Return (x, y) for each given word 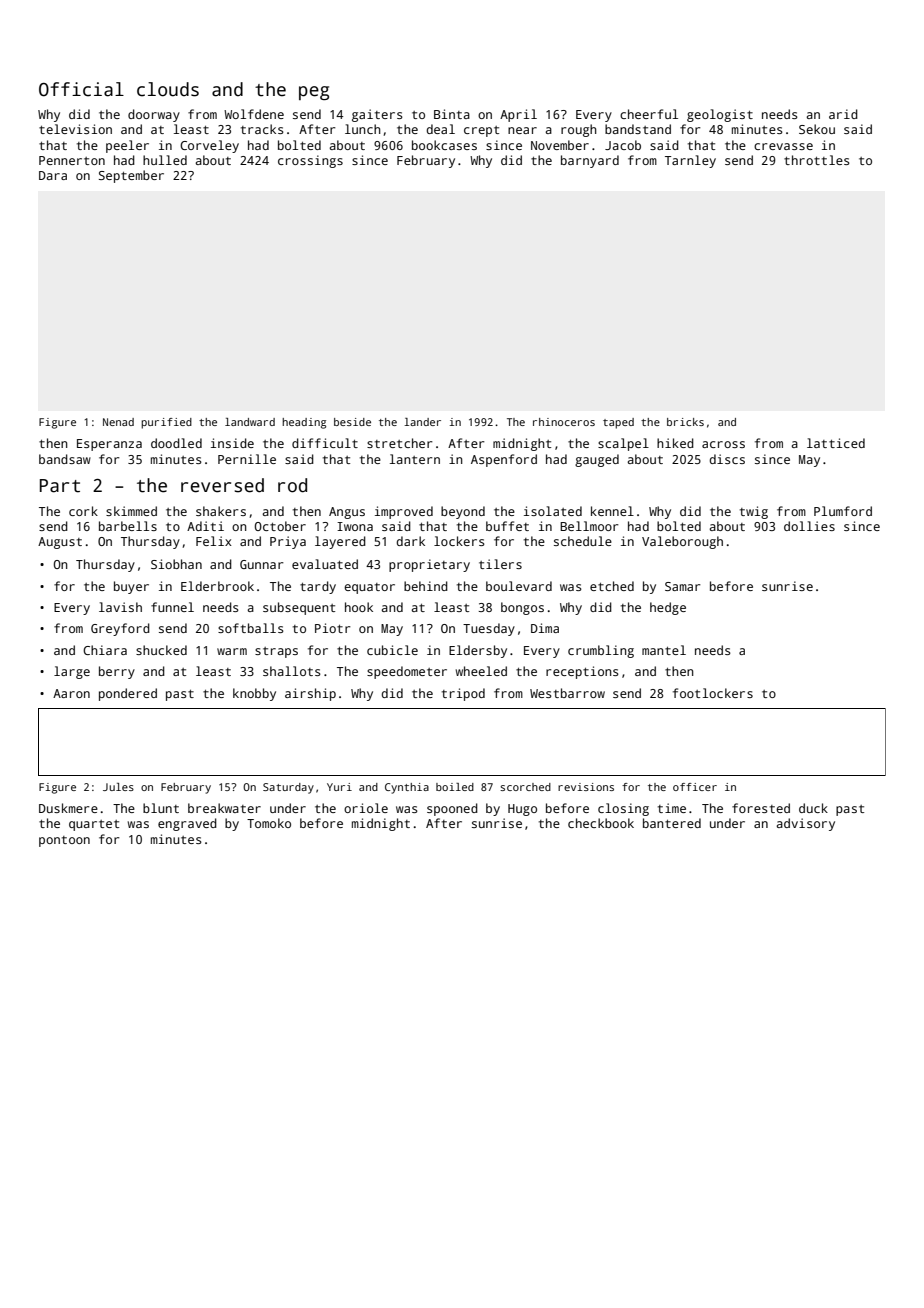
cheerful (649, 114)
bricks (685, 422)
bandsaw (65, 459)
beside (352, 422)
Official (81, 89)
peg (314, 93)
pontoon (64, 841)
